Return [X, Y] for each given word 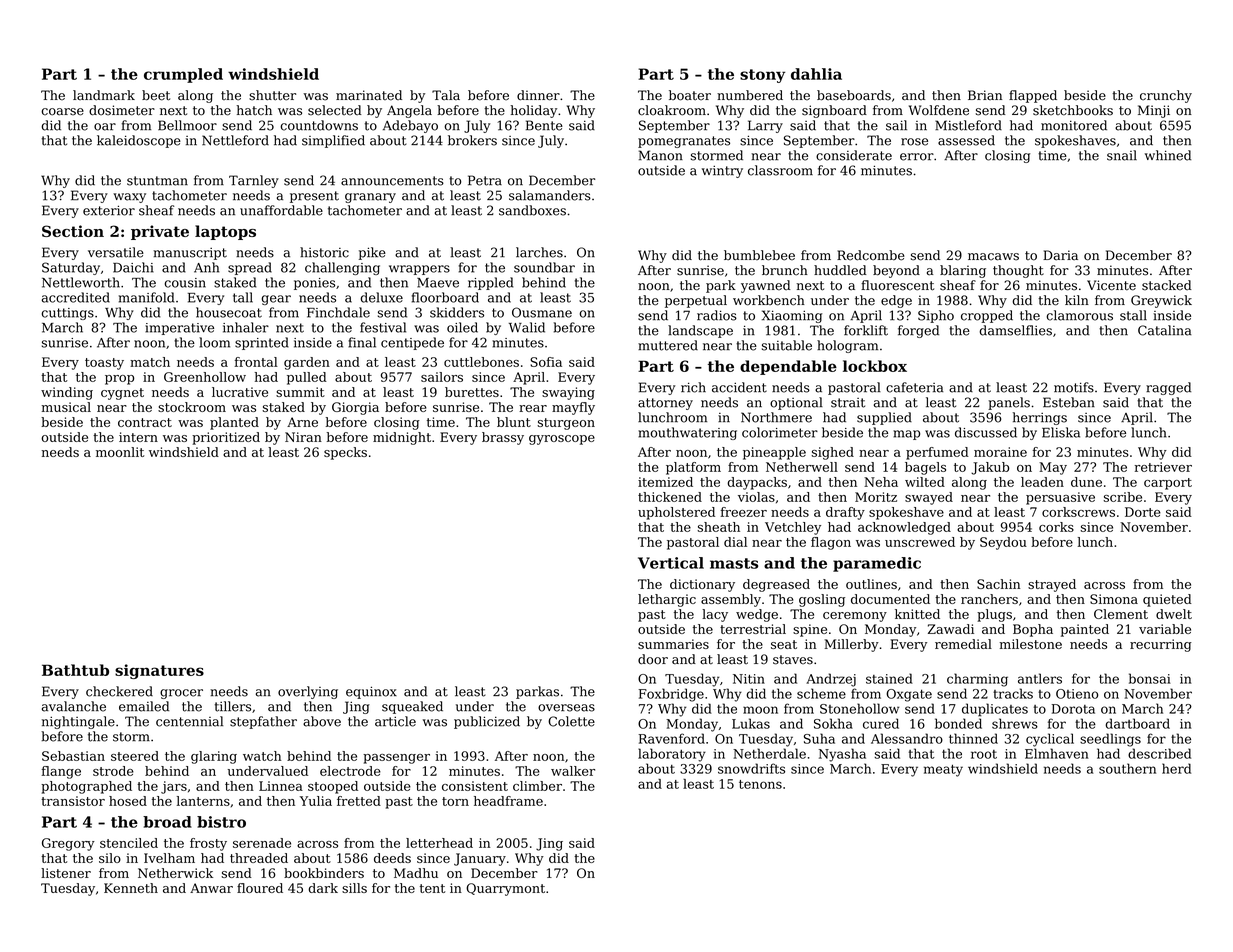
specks [345, 453]
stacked [1167, 285]
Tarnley [254, 181]
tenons [760, 784]
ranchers [989, 599]
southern [1127, 768]
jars [174, 787]
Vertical [671, 563]
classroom [780, 170]
